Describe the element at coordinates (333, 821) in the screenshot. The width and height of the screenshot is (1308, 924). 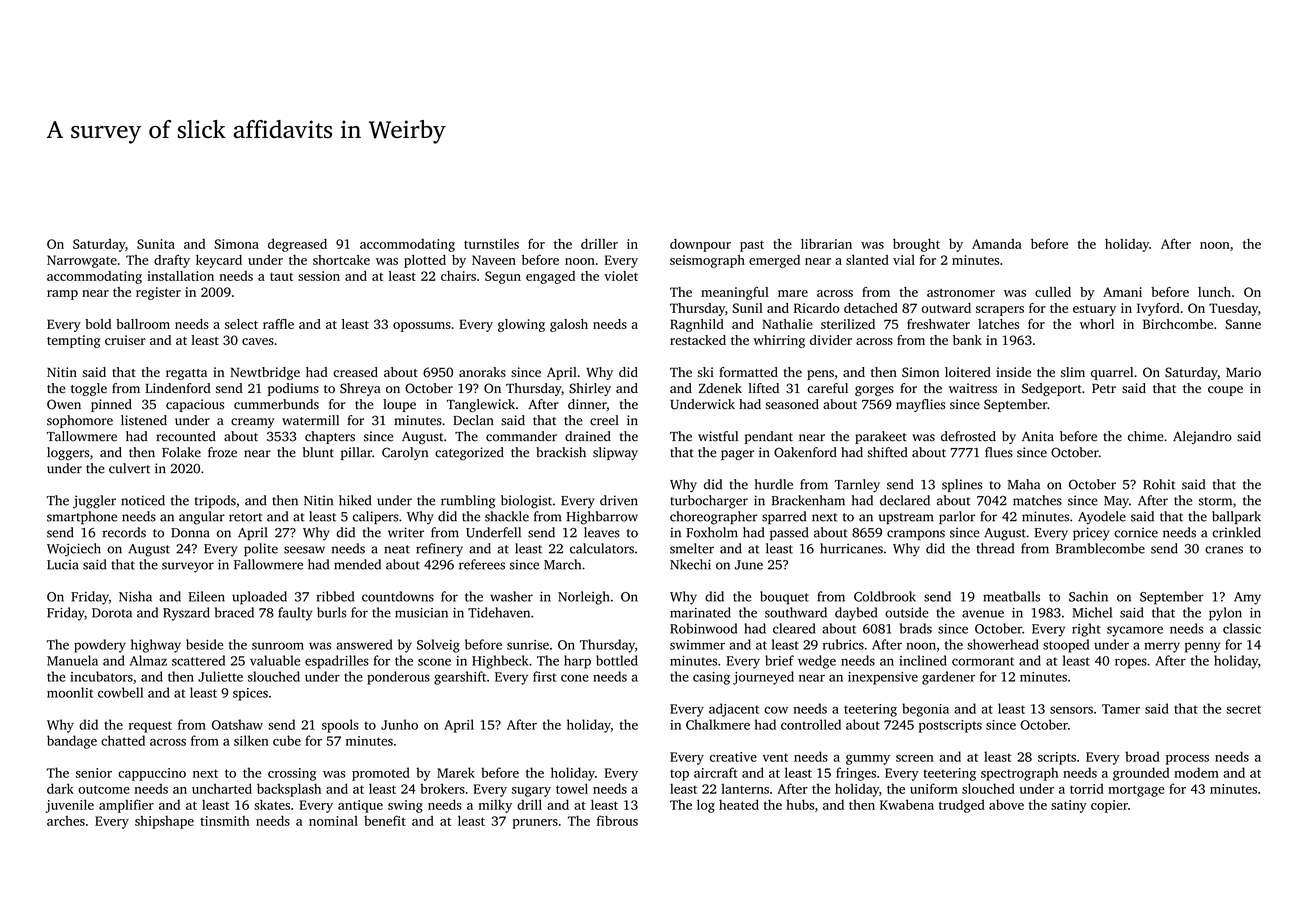
I see `nominal` at that location.
